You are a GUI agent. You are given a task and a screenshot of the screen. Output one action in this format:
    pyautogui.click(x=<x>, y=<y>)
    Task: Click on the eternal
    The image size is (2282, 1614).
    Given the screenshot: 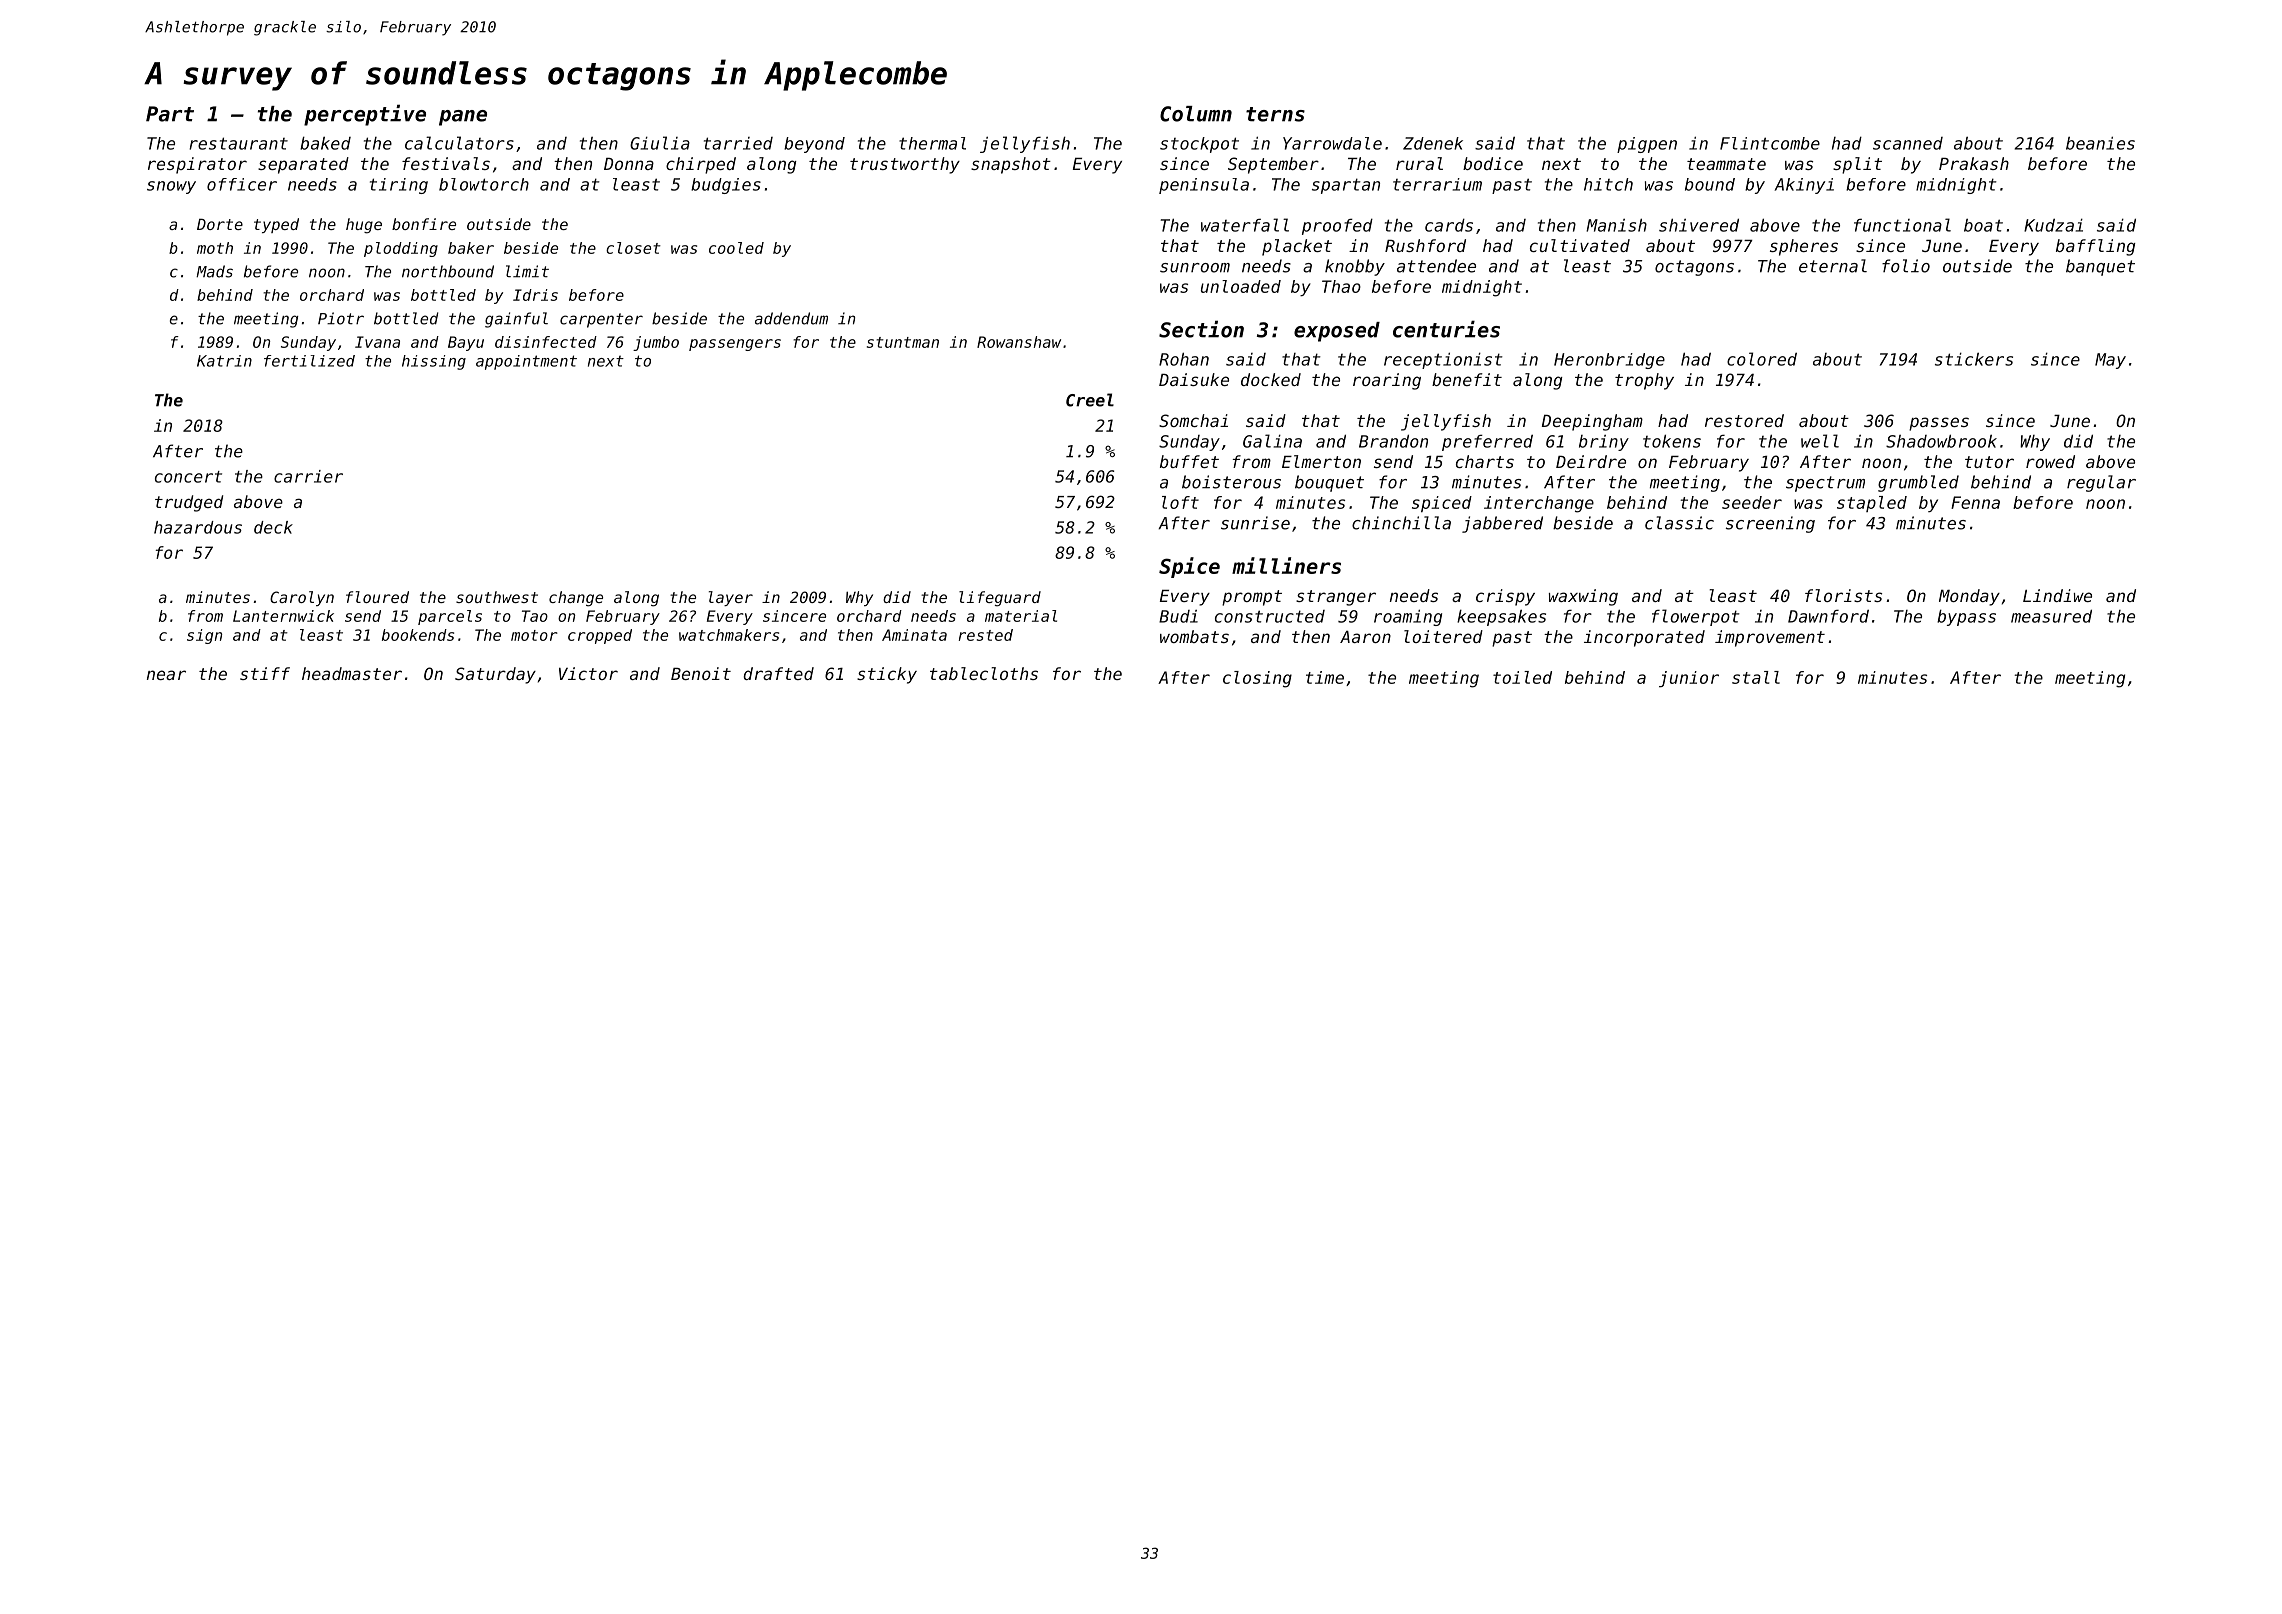 What is the action you would take?
    pyautogui.click(x=1833, y=266)
